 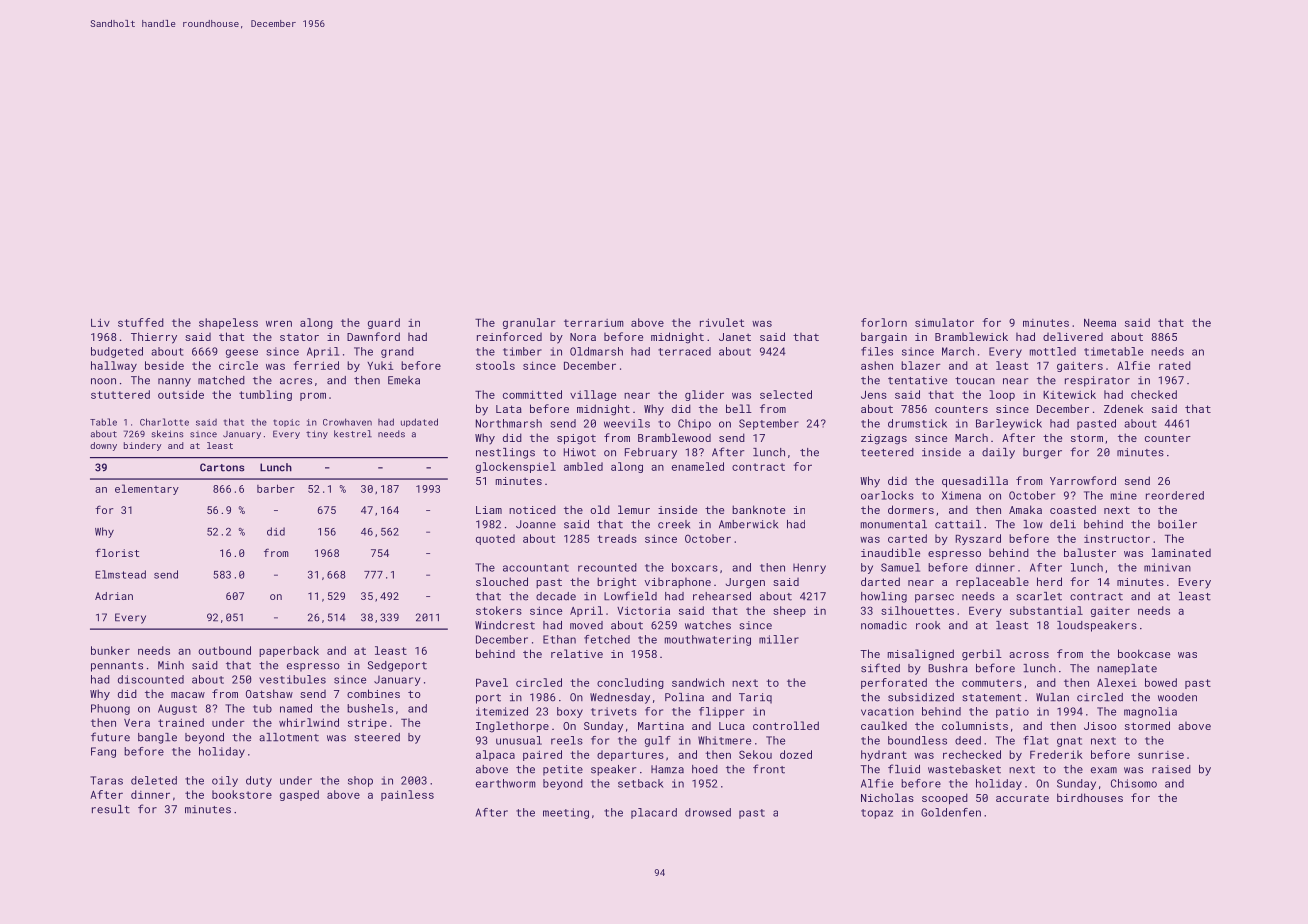 What do you see at coordinates (559, 639) in the image?
I see `Ethan` at bounding box center [559, 639].
